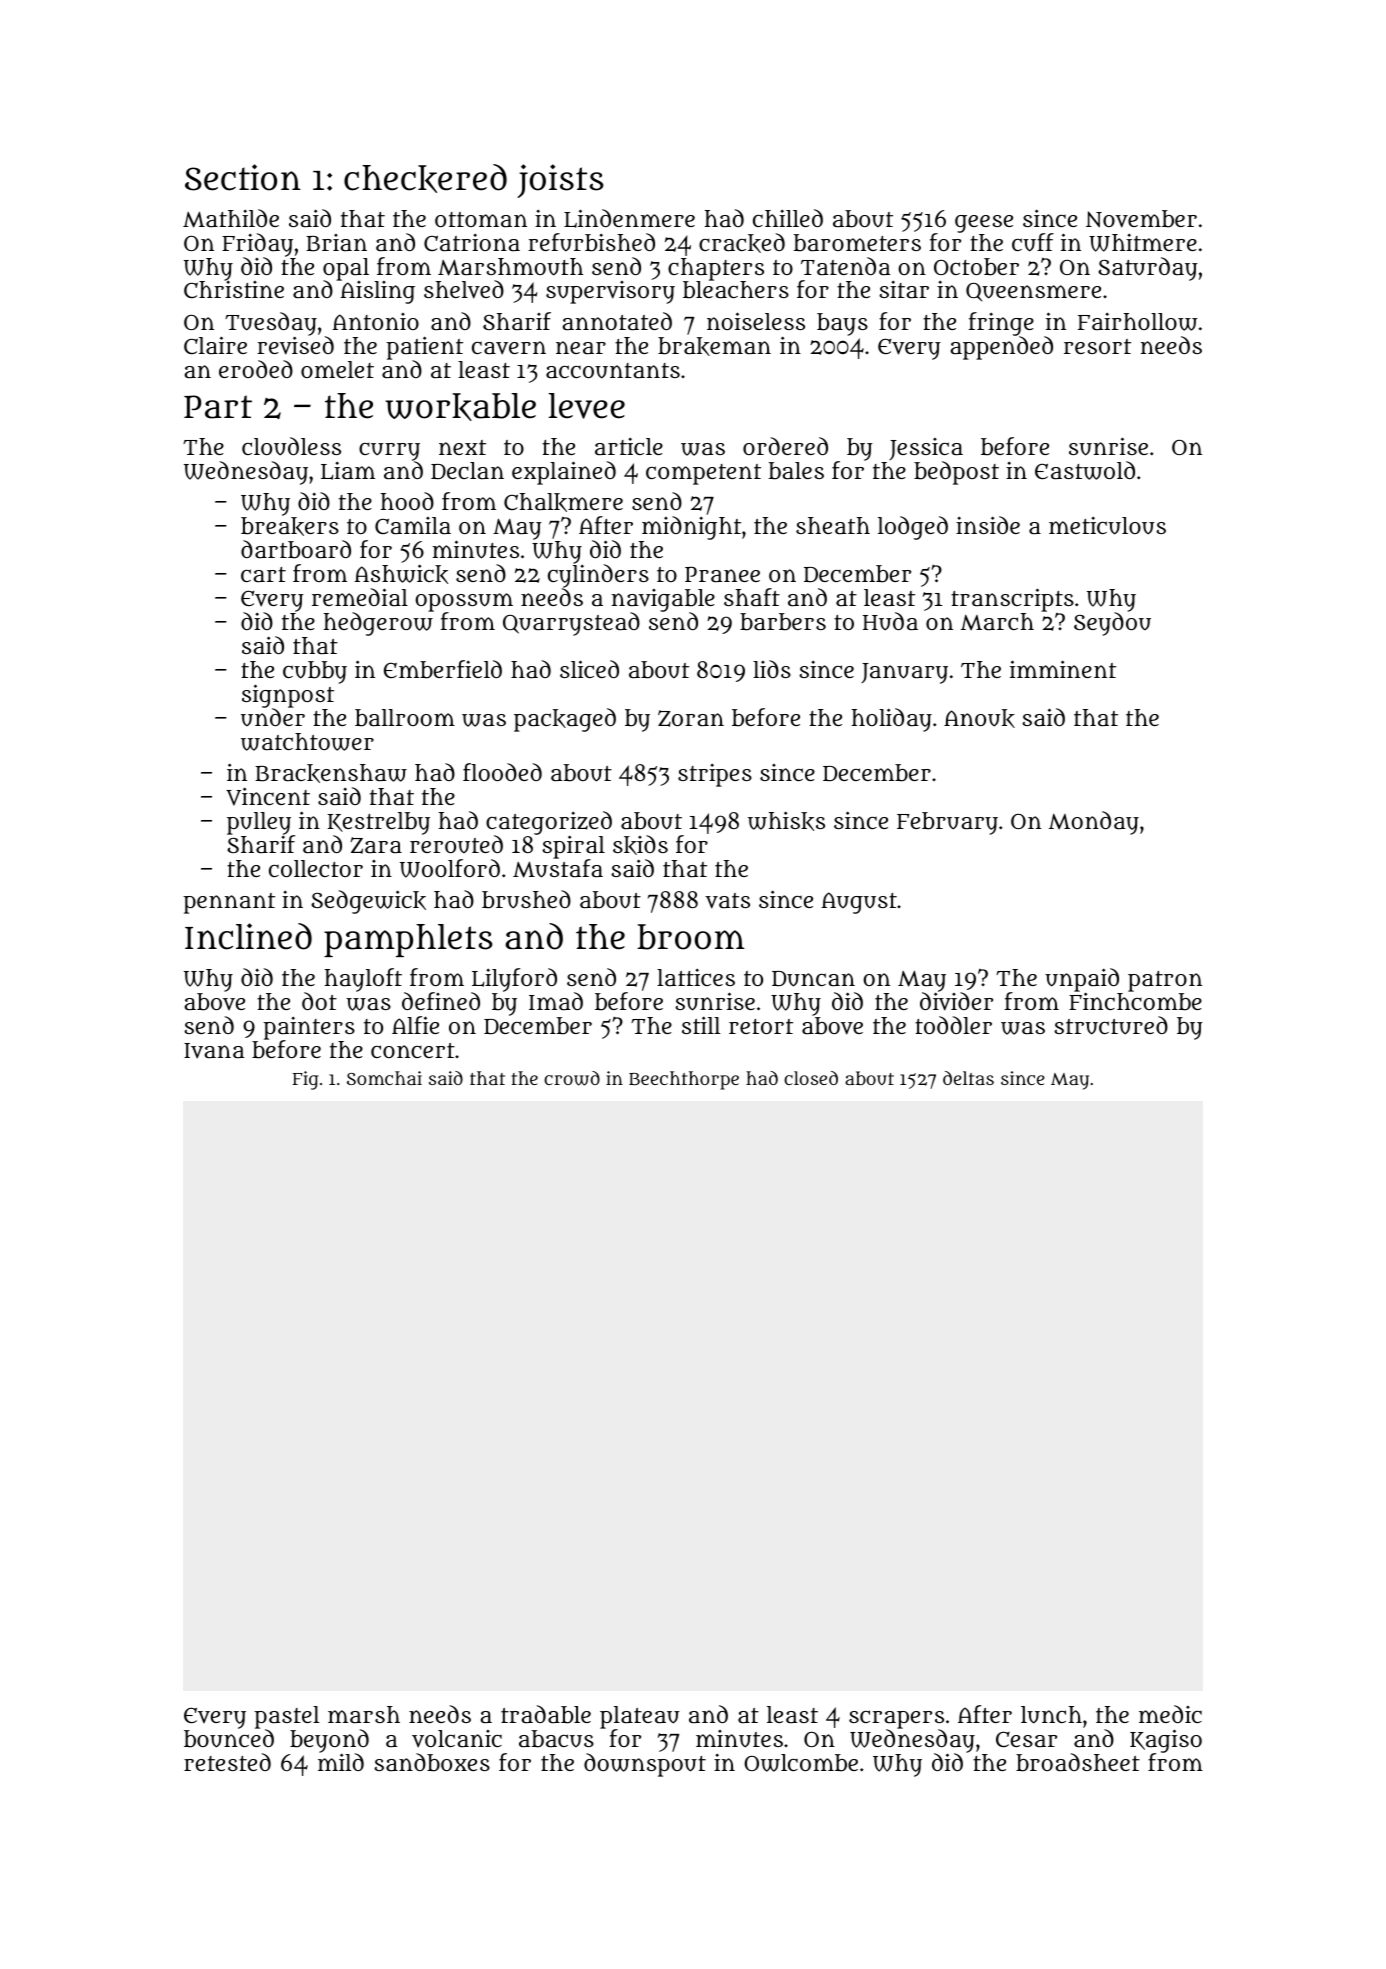 Image resolution: width=1386 pixels, height=1969 pixels. What do you see at coordinates (329, 1741) in the screenshot?
I see `beyond` at bounding box center [329, 1741].
